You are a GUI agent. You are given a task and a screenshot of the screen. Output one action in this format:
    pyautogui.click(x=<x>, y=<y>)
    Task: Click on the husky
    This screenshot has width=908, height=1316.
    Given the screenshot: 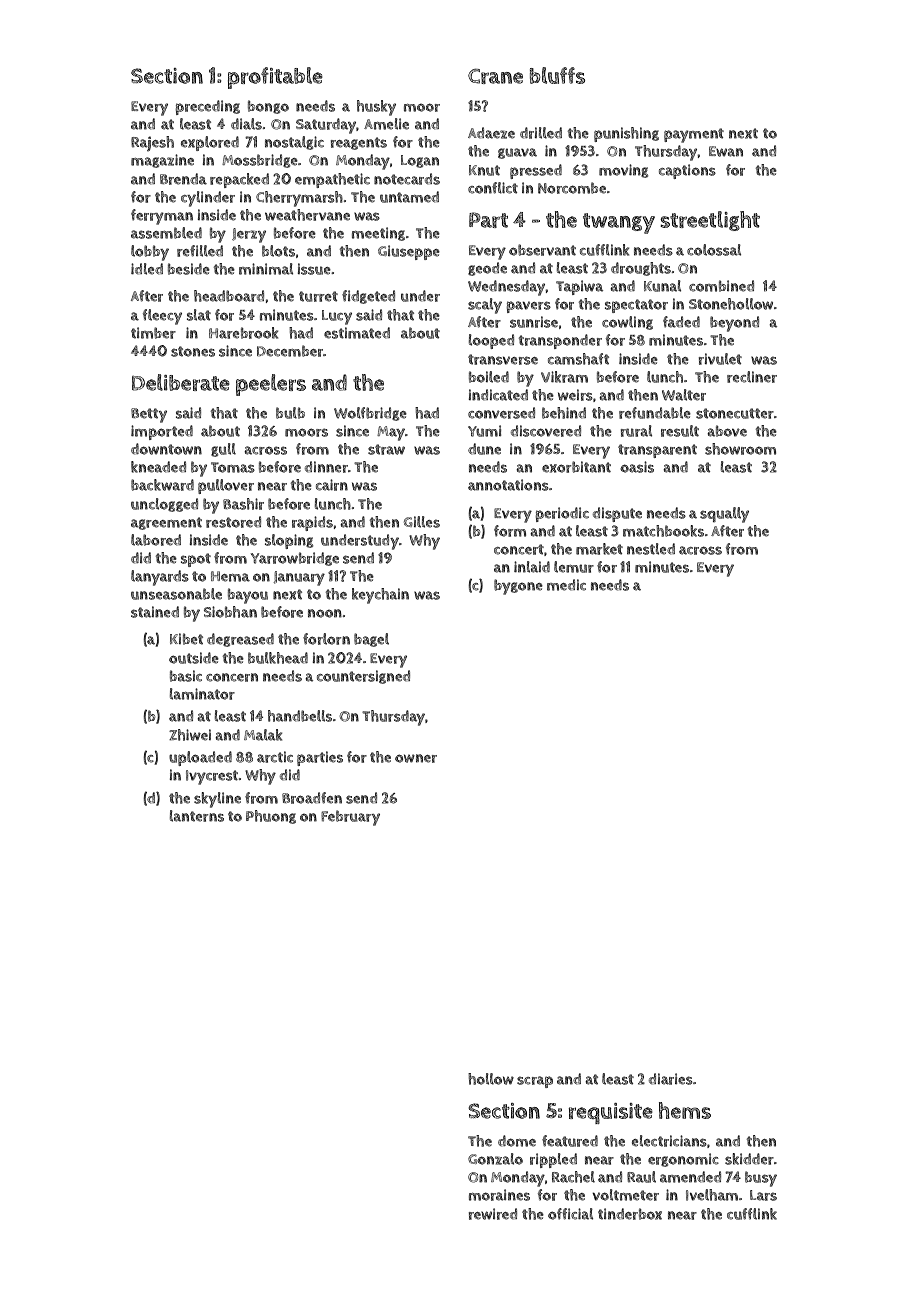 What is the action you would take?
    pyautogui.click(x=376, y=108)
